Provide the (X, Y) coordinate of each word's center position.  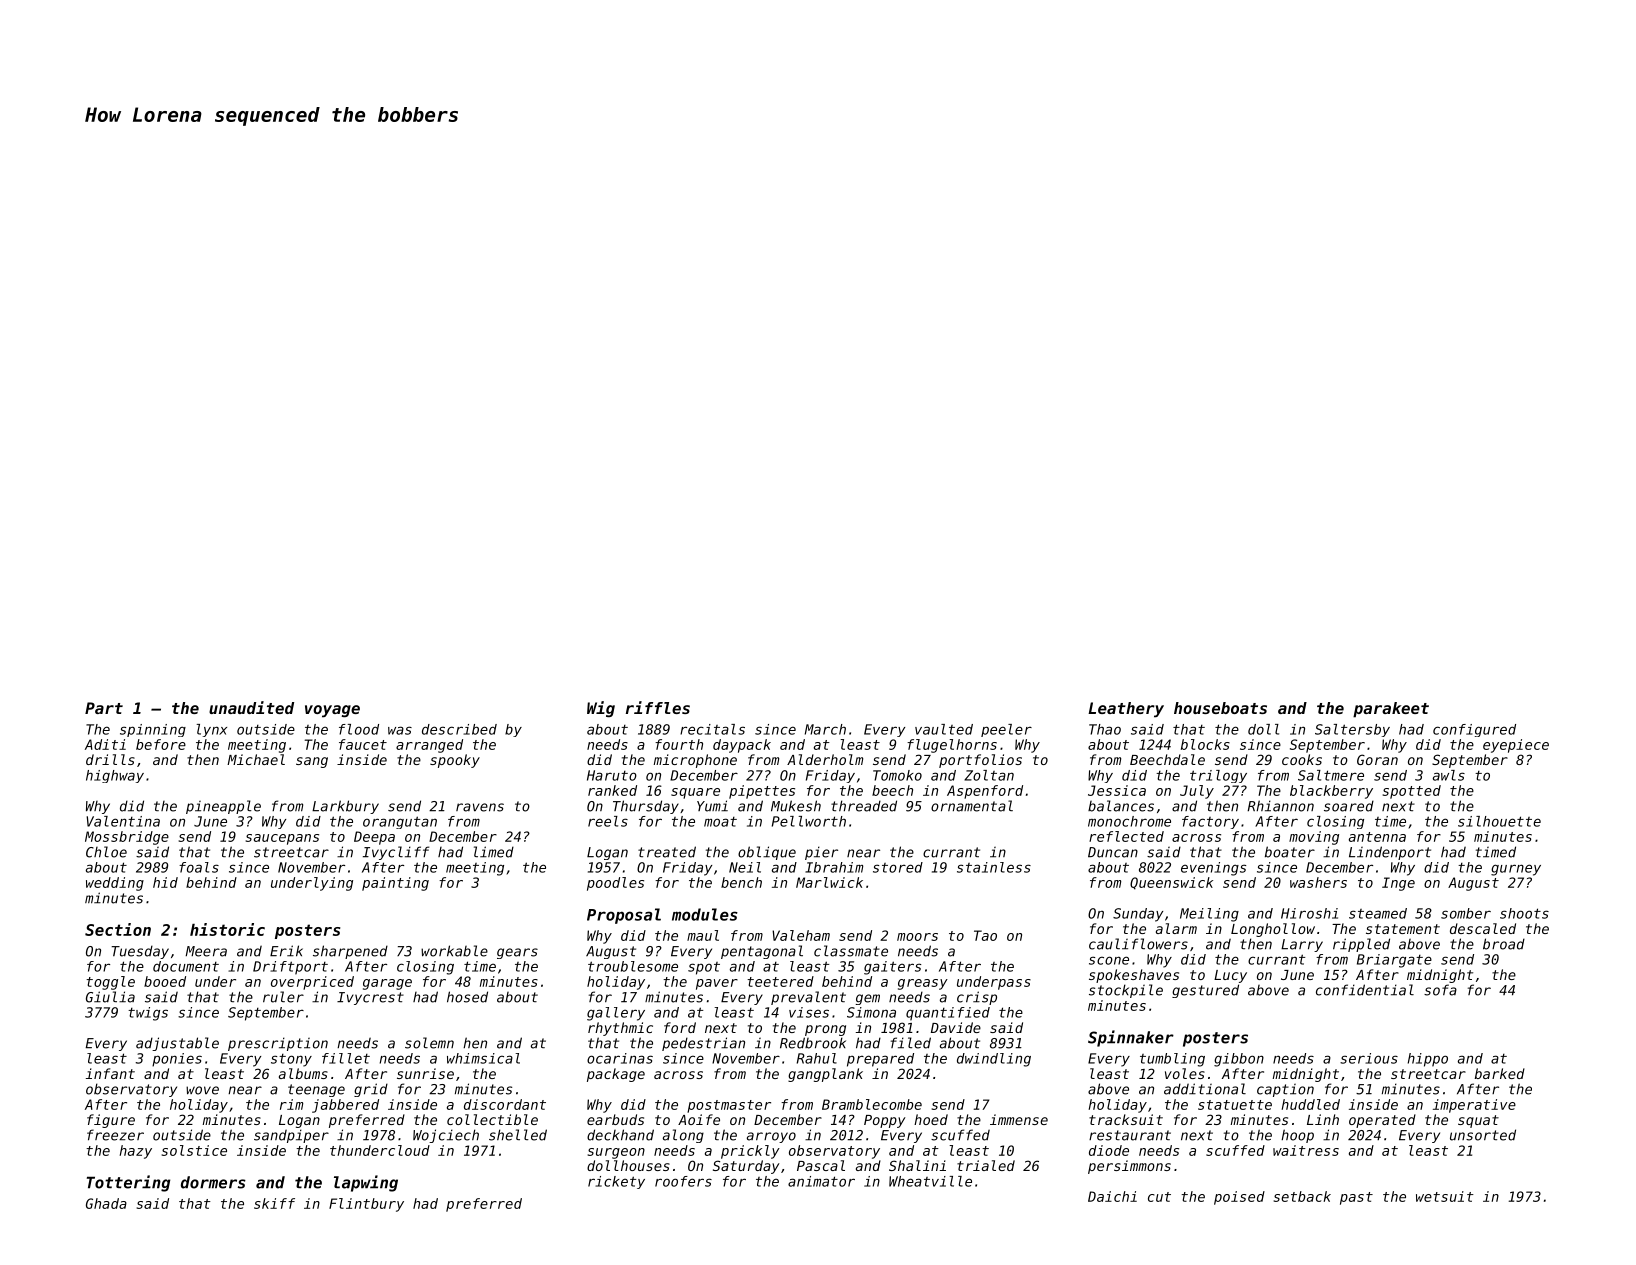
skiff (274, 1203)
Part (104, 708)
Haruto (612, 775)
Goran (1377, 759)
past (1356, 1198)
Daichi (1112, 1196)
